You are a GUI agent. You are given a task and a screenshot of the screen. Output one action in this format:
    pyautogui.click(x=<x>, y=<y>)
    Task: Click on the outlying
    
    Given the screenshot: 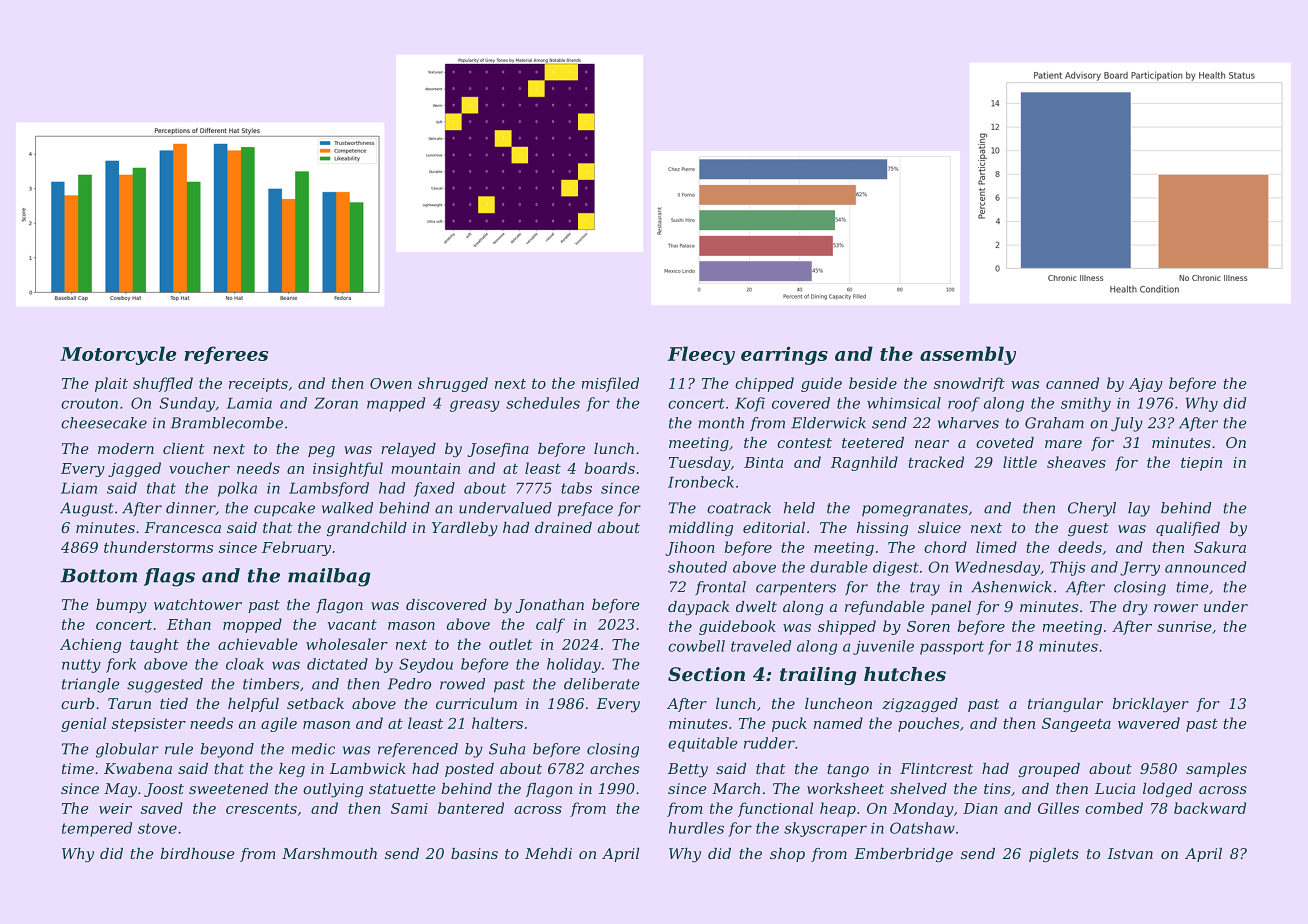 What is the action you would take?
    pyautogui.click(x=333, y=790)
